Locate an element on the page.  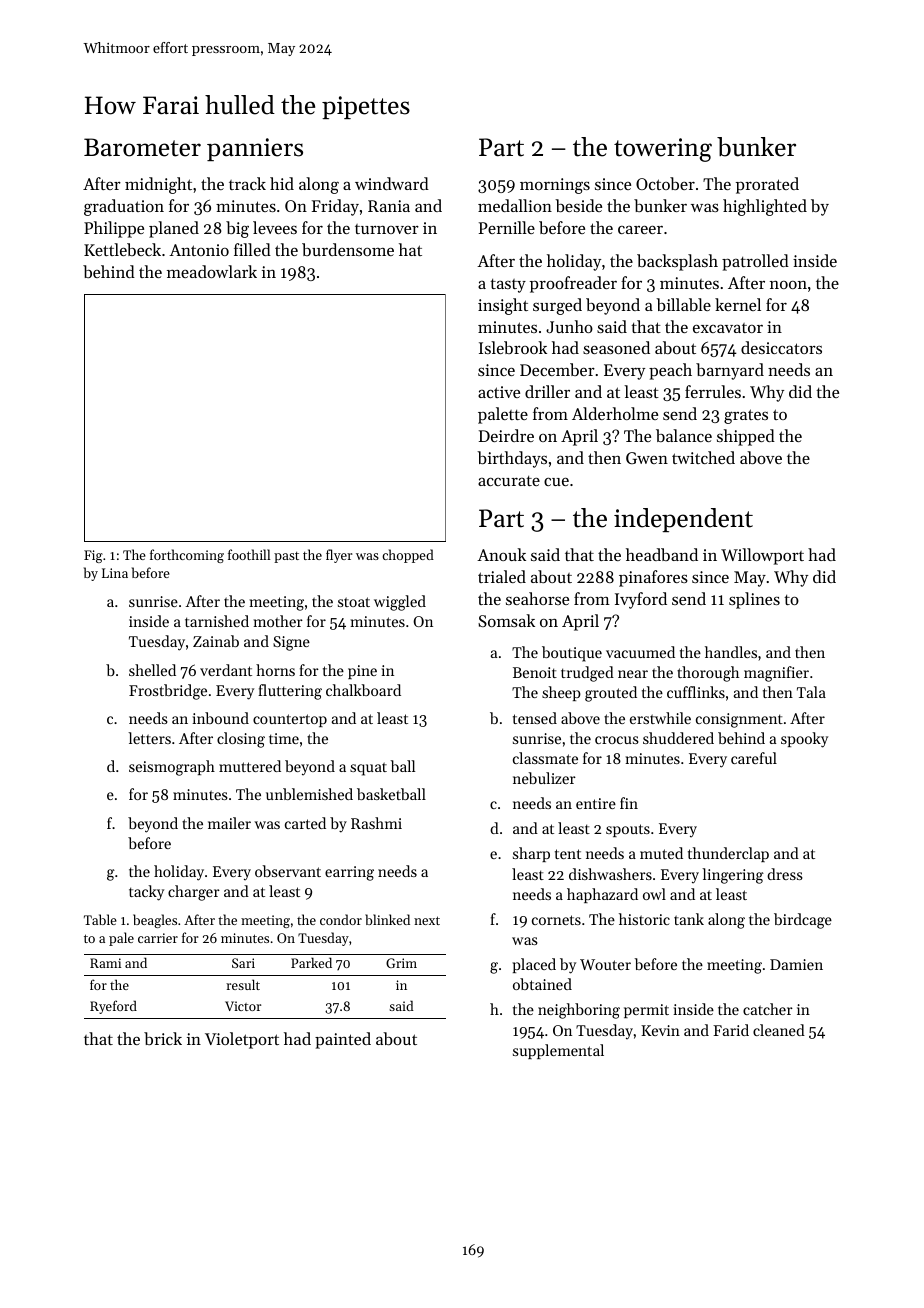
windward is located at coordinates (392, 183).
